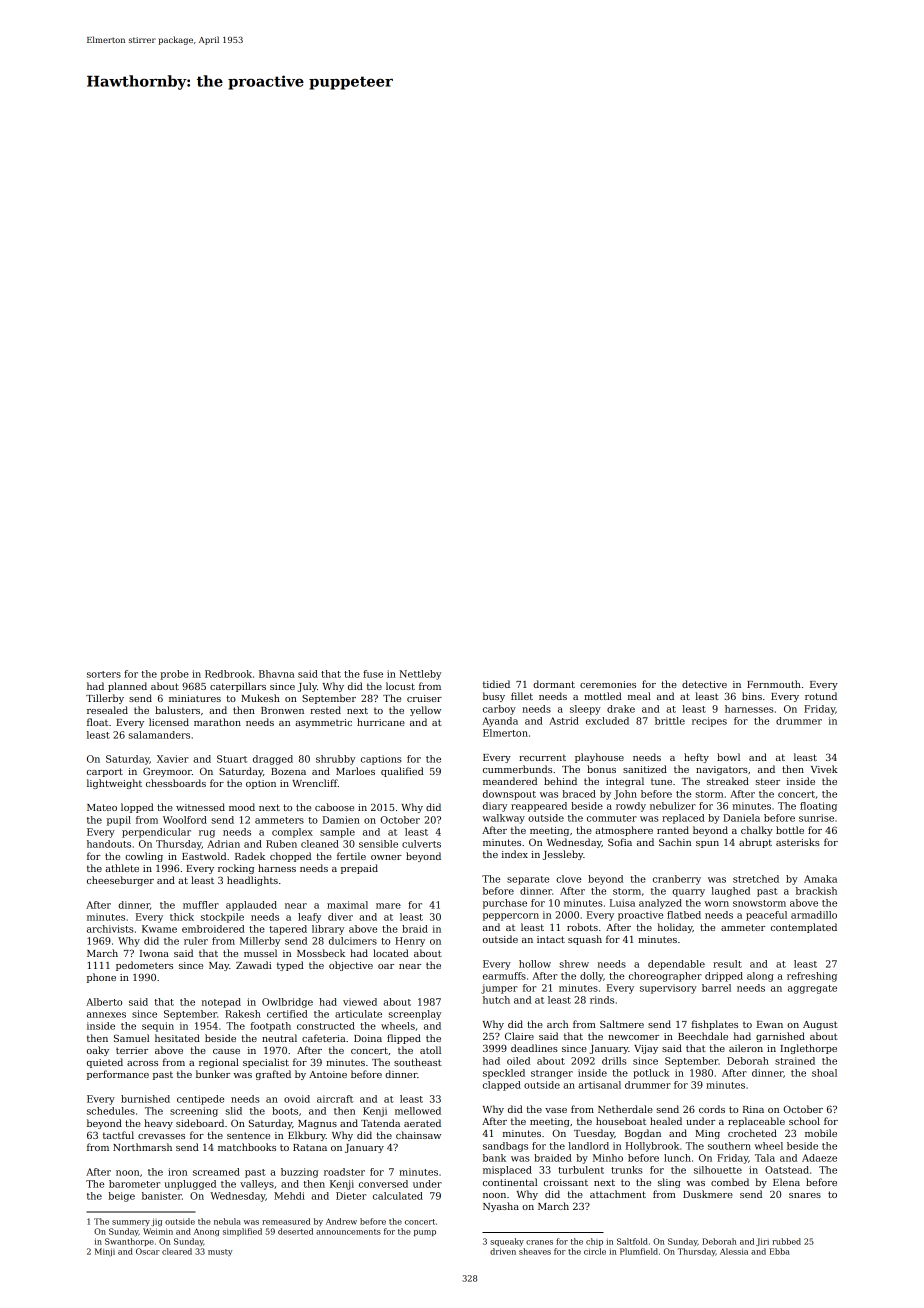 The width and height of the screenshot is (924, 1308). I want to click on robots, so click(582, 927).
